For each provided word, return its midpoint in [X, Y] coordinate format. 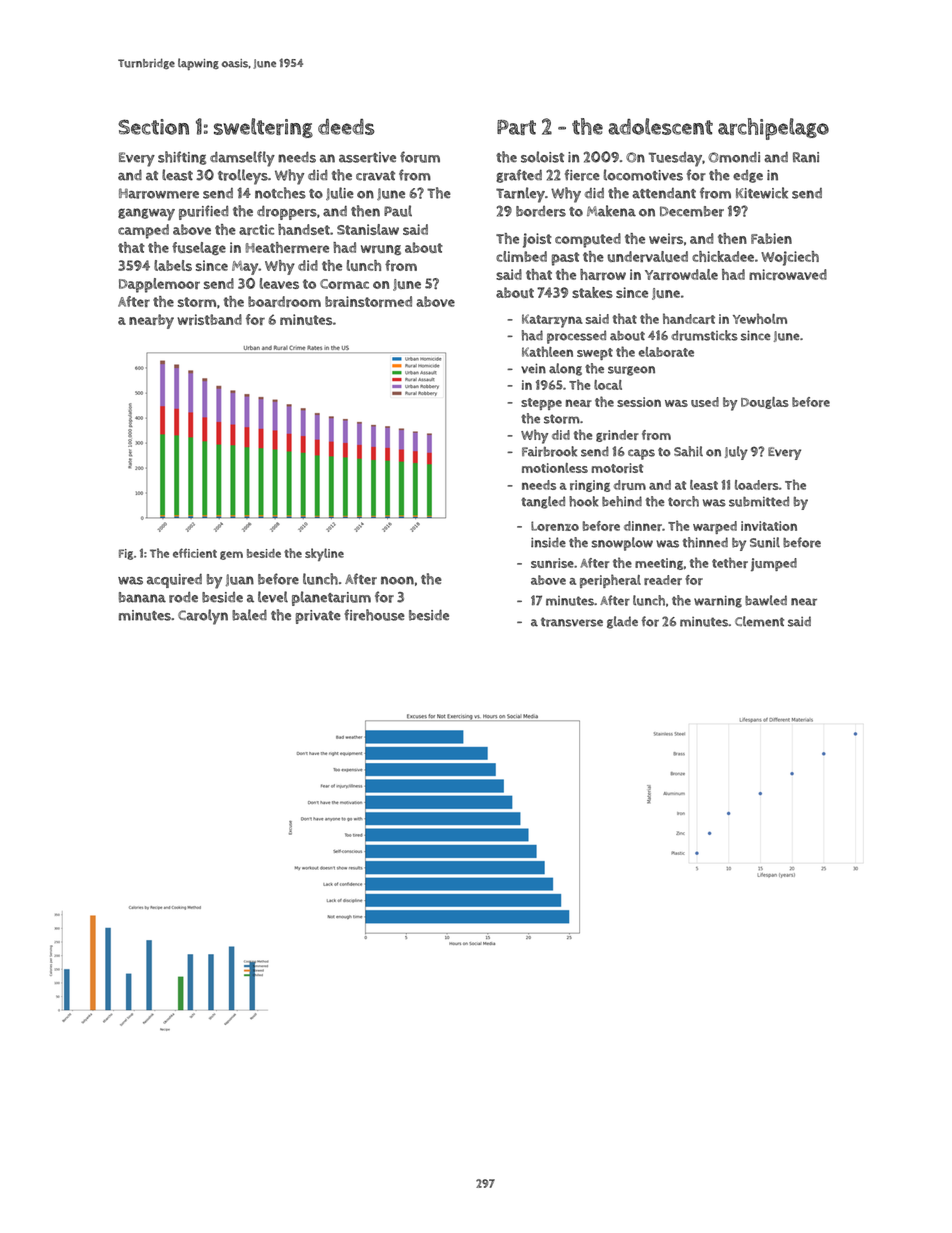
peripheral [610, 581]
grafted [519, 176]
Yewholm [760, 318]
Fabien [771, 238]
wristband [209, 319]
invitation [769, 526]
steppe [541, 404]
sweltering [263, 128]
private [318, 617]
